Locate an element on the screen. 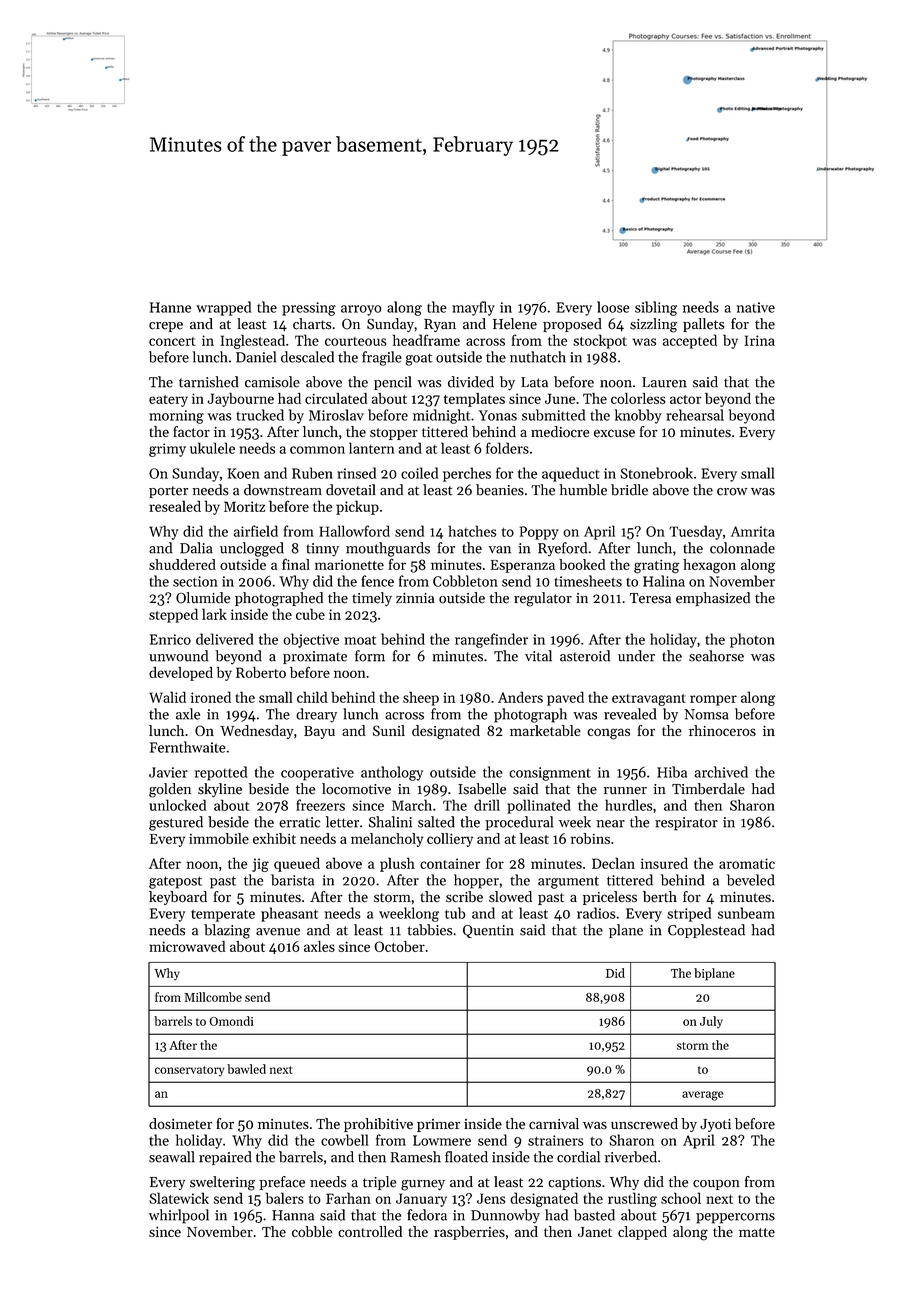  cooperative is located at coordinates (317, 774).
